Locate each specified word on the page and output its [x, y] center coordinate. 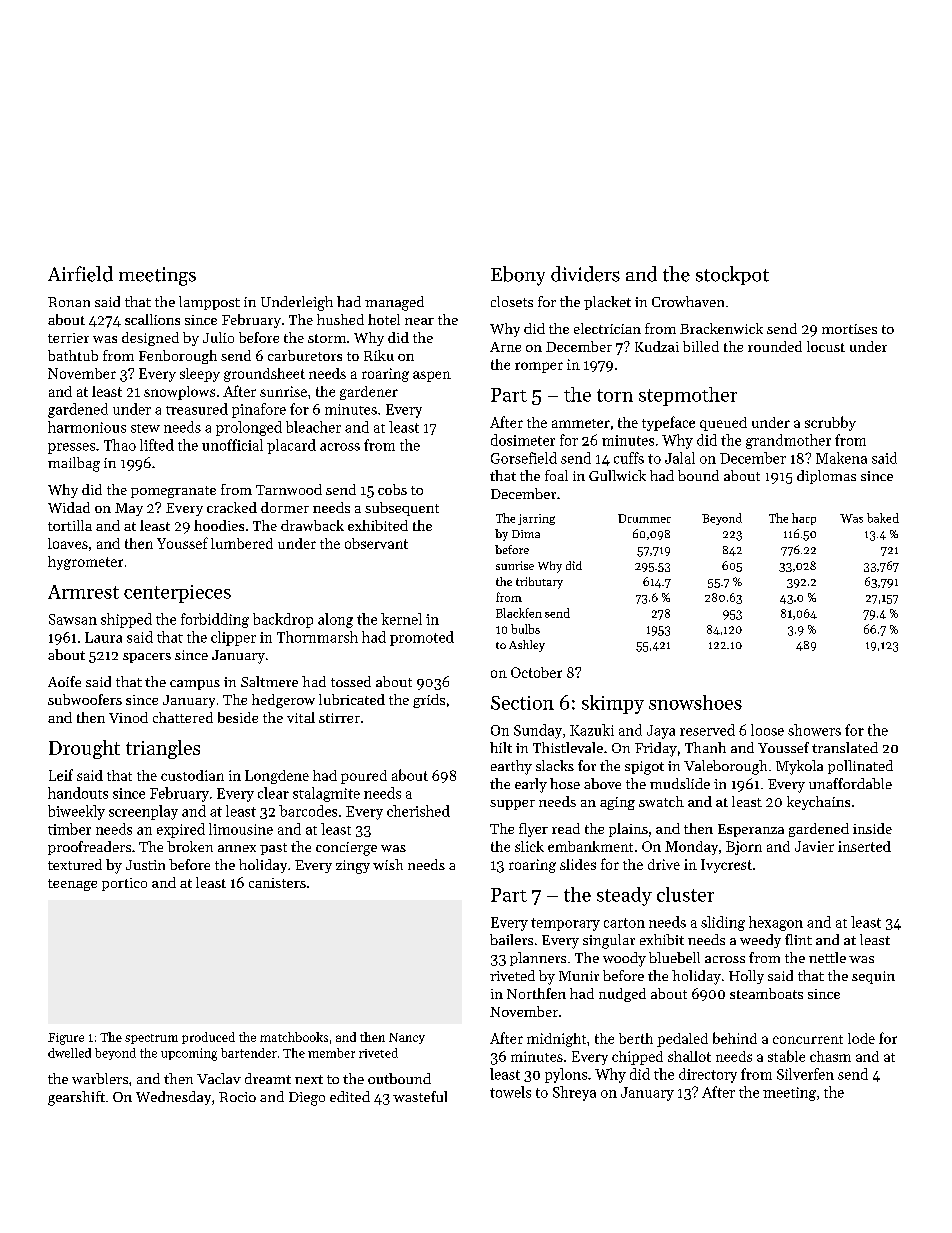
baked [883, 518]
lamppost [209, 303]
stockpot [732, 275]
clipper [233, 638]
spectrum [151, 1039]
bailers [511, 939]
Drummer [644, 518]
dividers [585, 274]
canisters [277, 883]
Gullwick [617, 475]
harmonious [87, 427]
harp [804, 519]
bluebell [674, 957]
